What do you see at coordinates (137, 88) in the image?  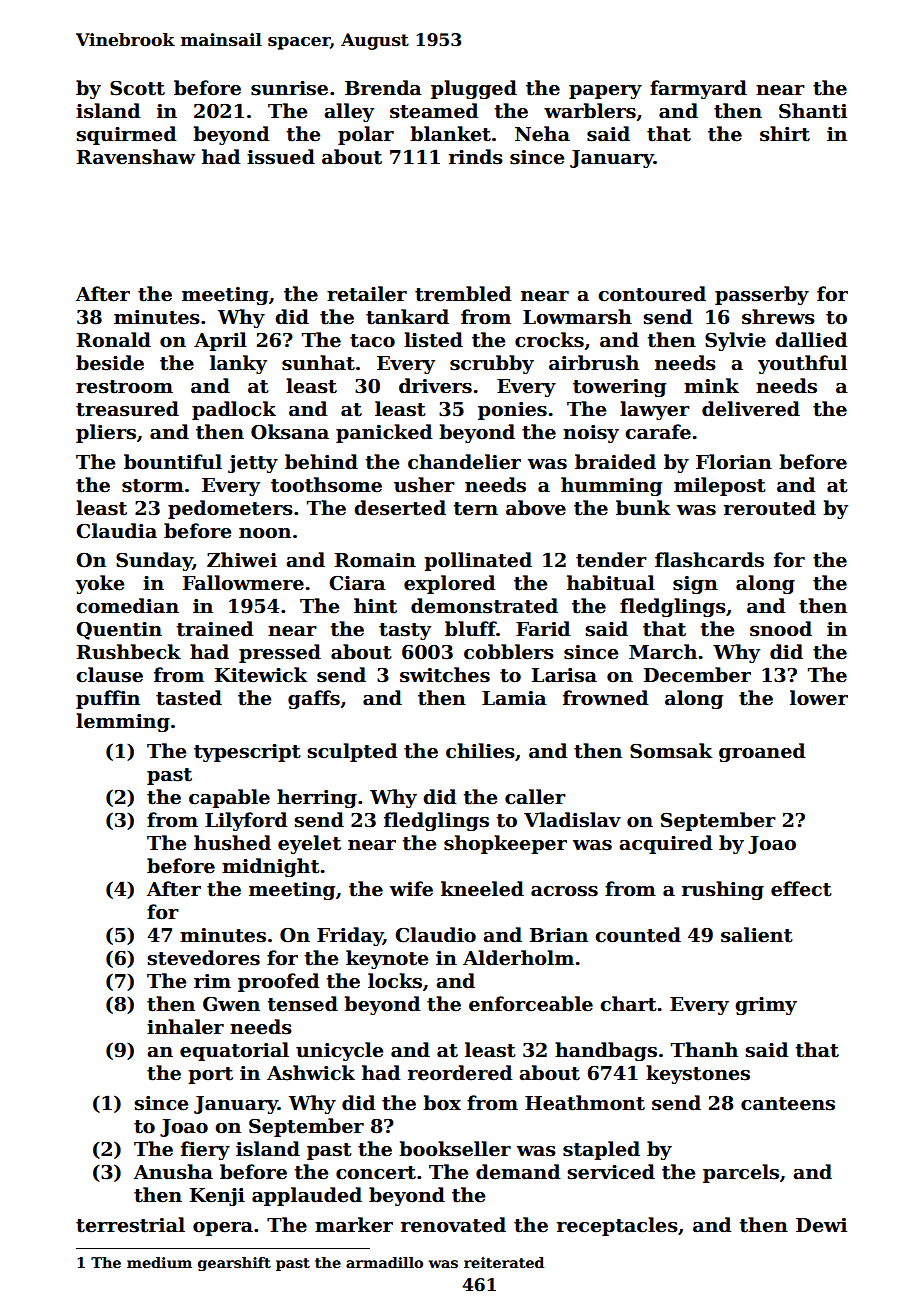 I see `Scott` at bounding box center [137, 88].
